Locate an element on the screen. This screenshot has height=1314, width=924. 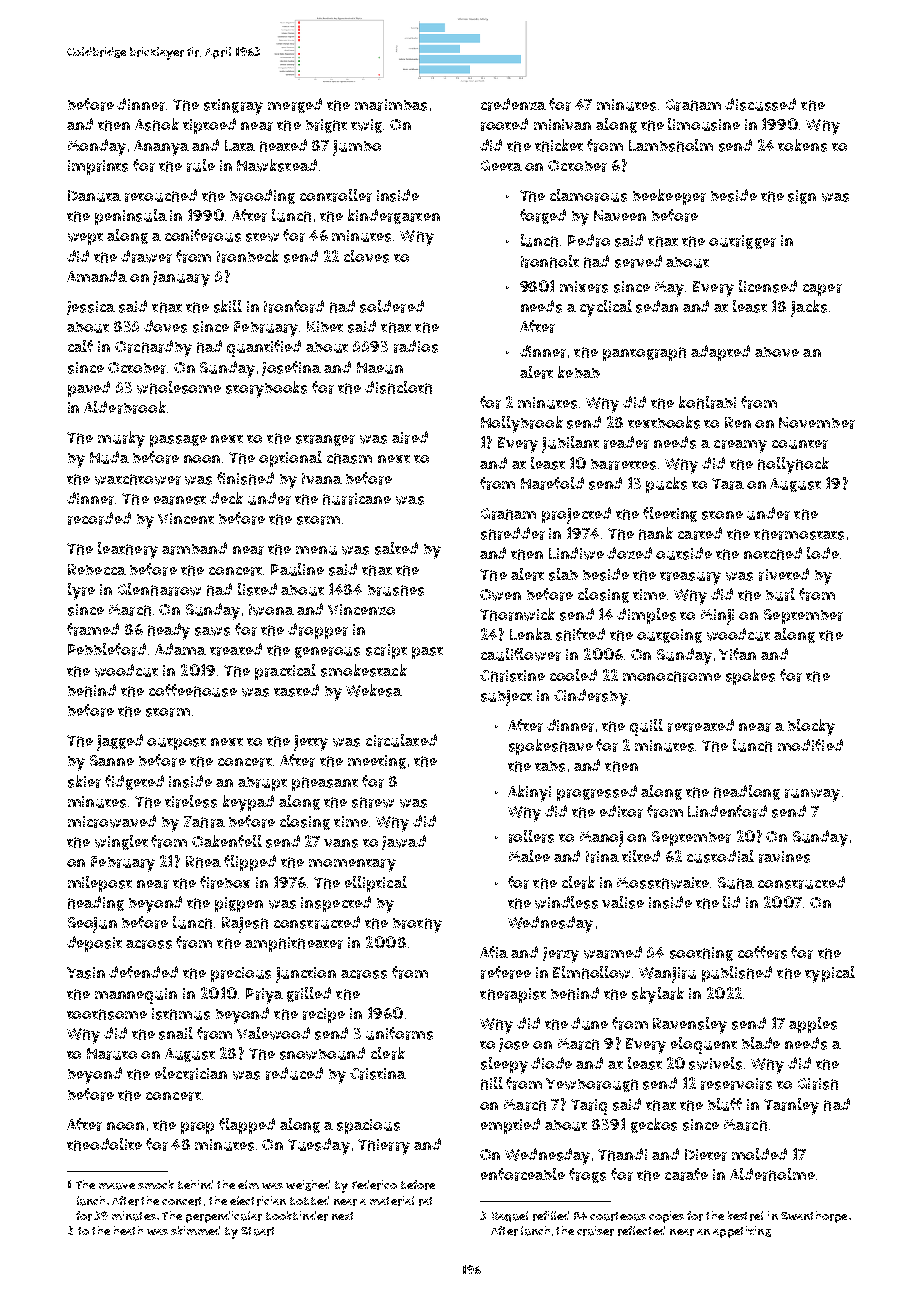
brothy is located at coordinates (417, 925).
